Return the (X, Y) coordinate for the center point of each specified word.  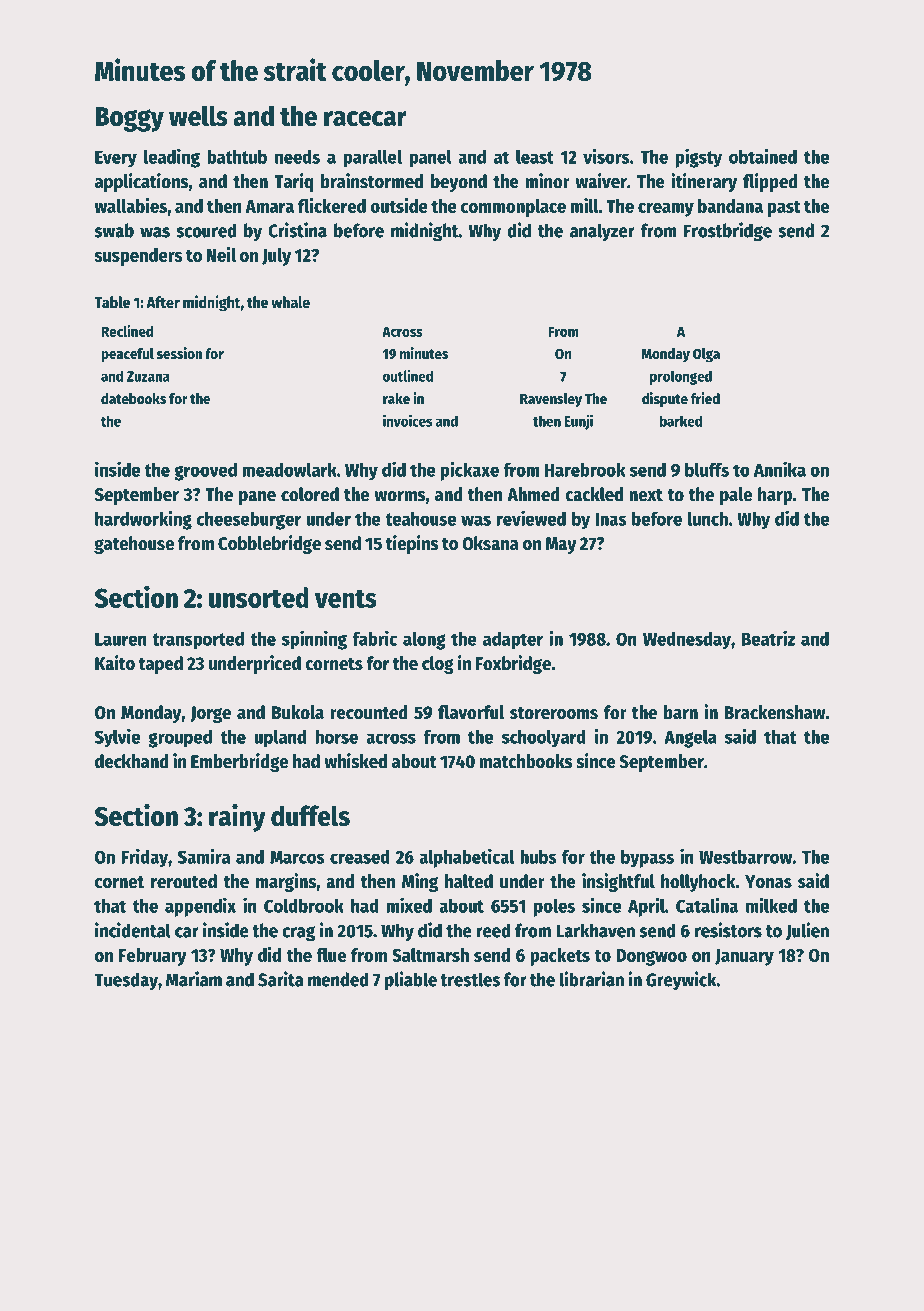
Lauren (121, 639)
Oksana (490, 543)
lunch (708, 518)
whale (290, 302)
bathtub (237, 157)
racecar (365, 118)
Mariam (194, 979)
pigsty (699, 158)
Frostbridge (728, 232)
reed (493, 930)
